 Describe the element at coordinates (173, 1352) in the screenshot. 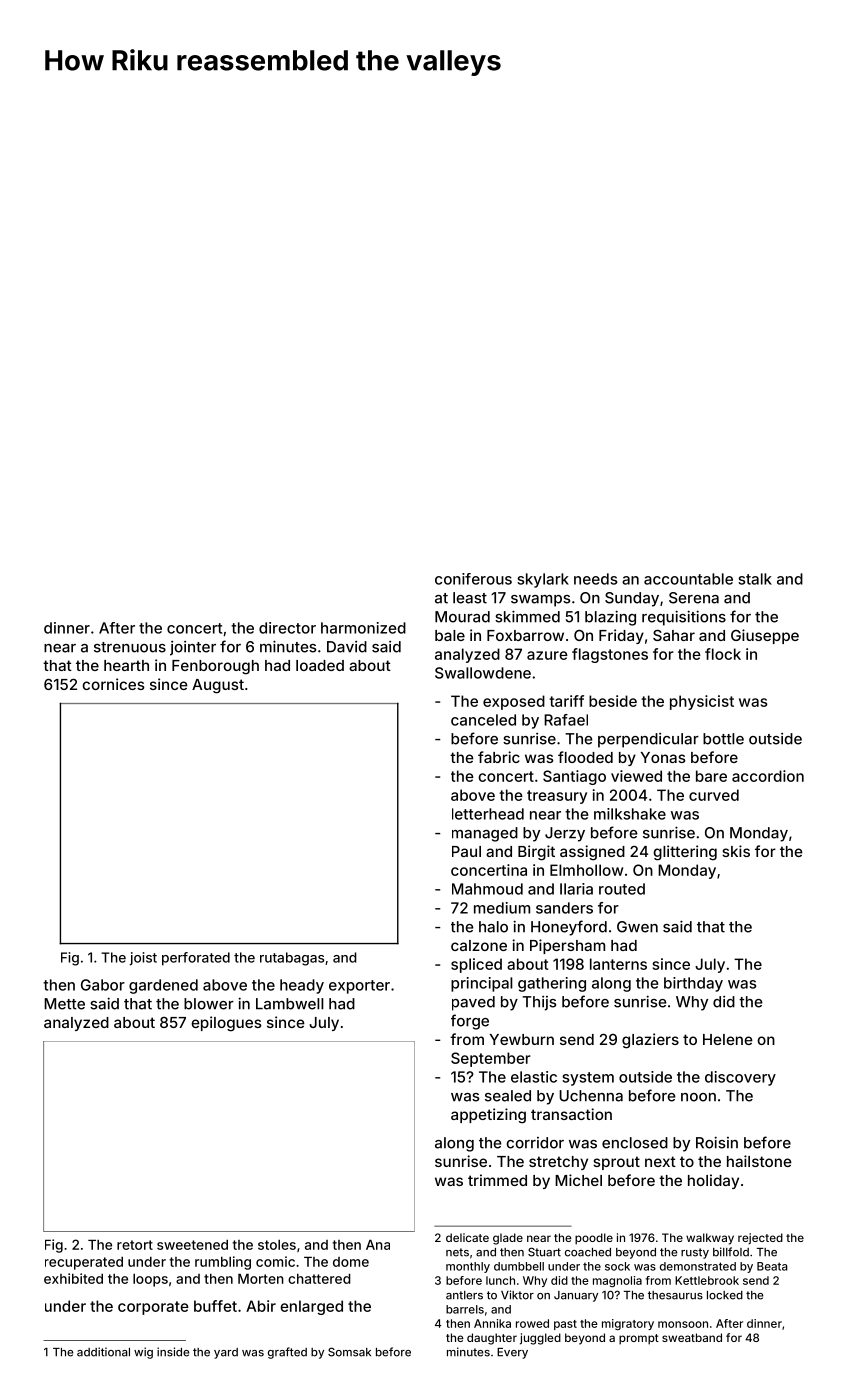

I see `inside` at that location.
